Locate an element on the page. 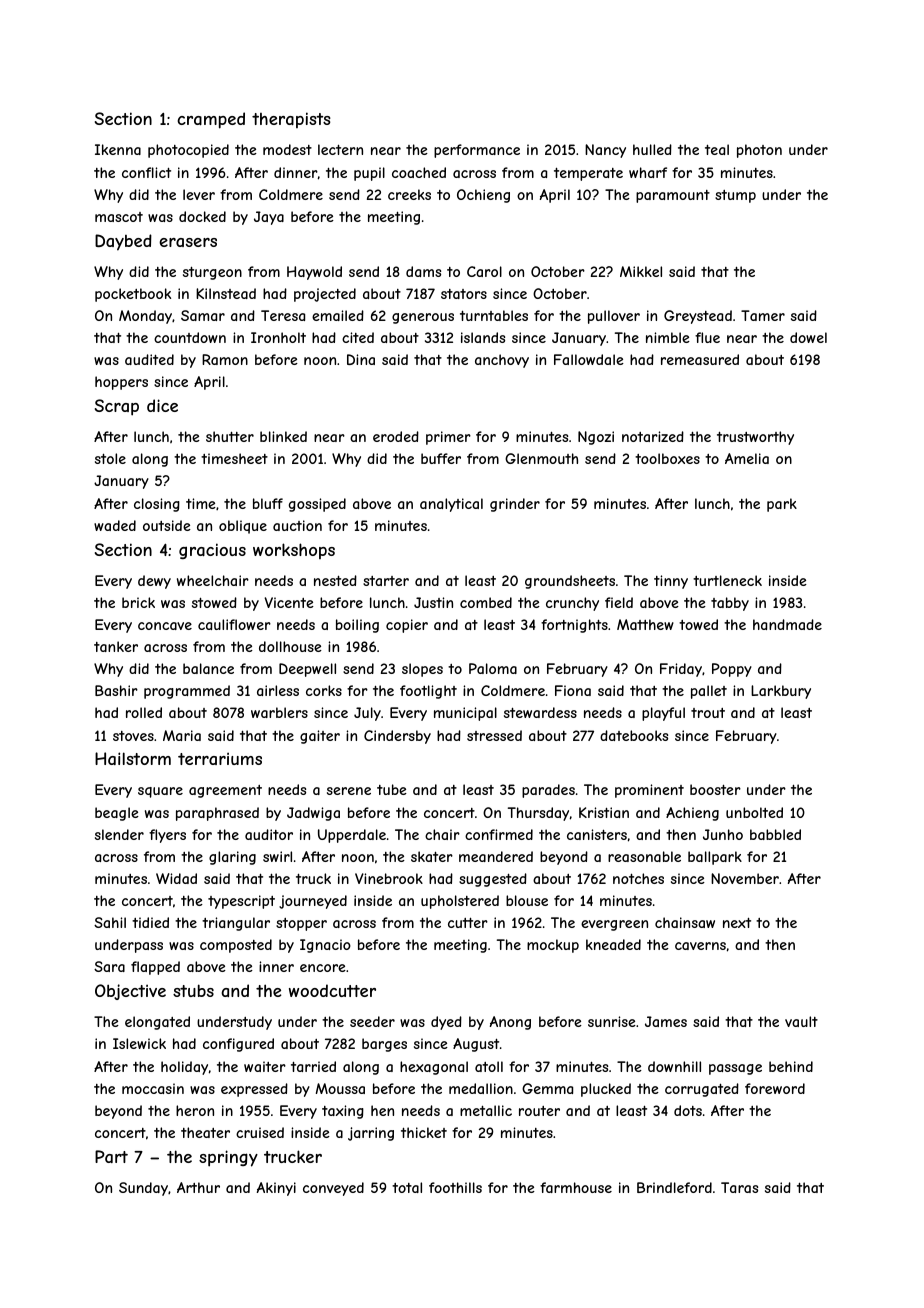 The height and width of the image is (1308, 924). hexagonal is located at coordinates (434, 1068).
